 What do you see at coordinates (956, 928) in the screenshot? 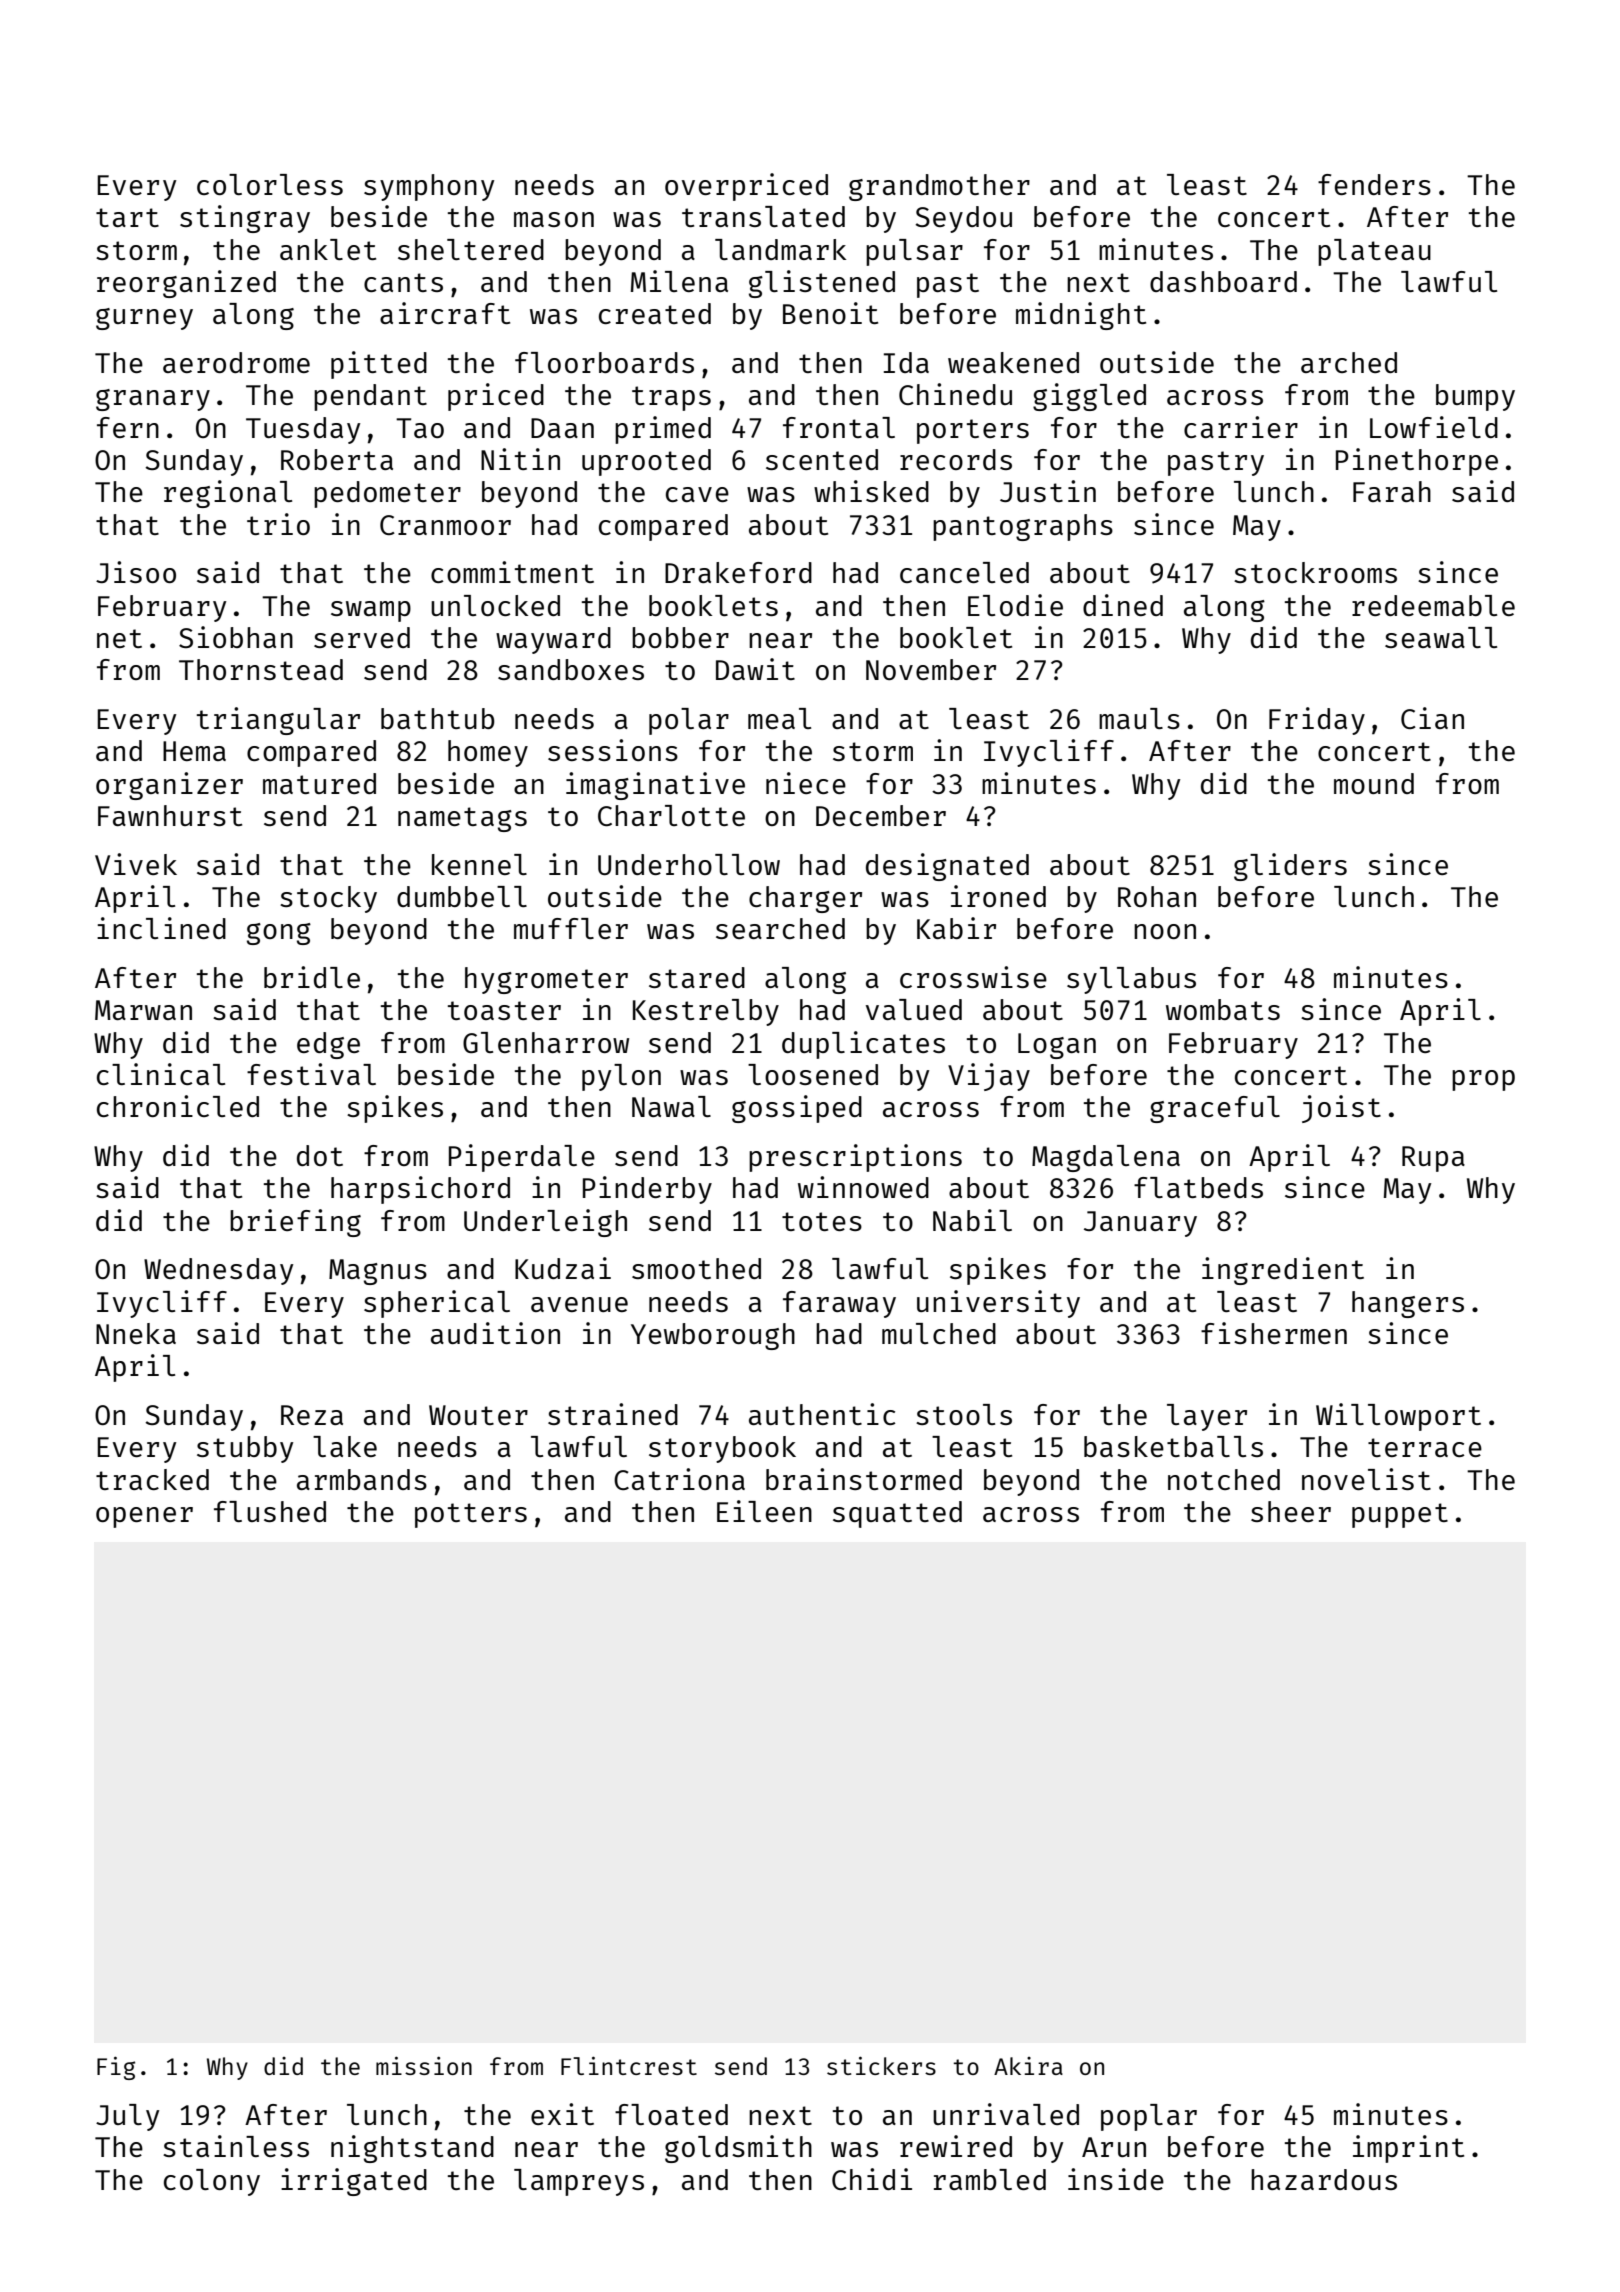
I see `Kabir` at bounding box center [956, 928].
